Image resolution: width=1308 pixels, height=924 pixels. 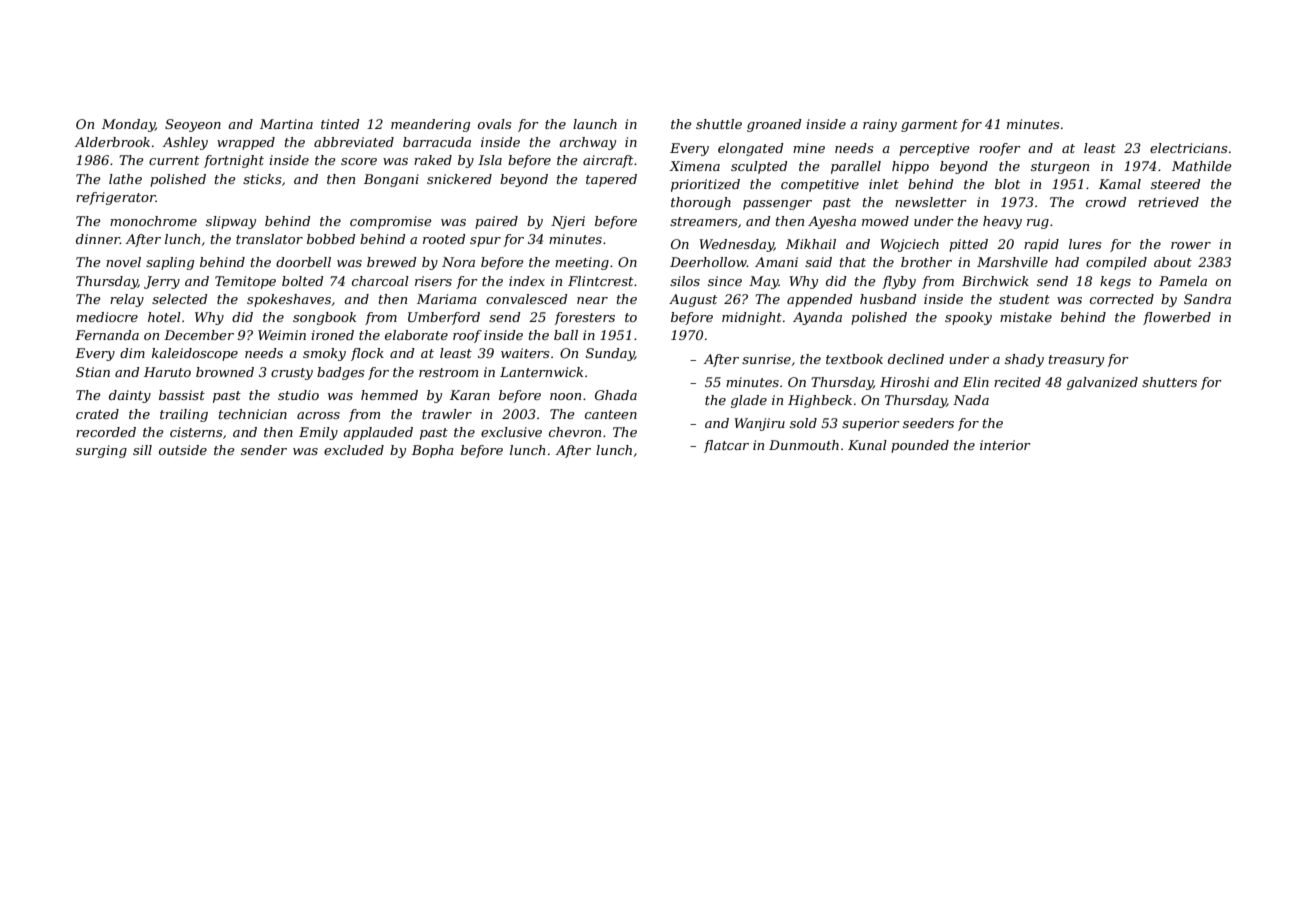 I want to click on Martina, so click(x=286, y=124).
